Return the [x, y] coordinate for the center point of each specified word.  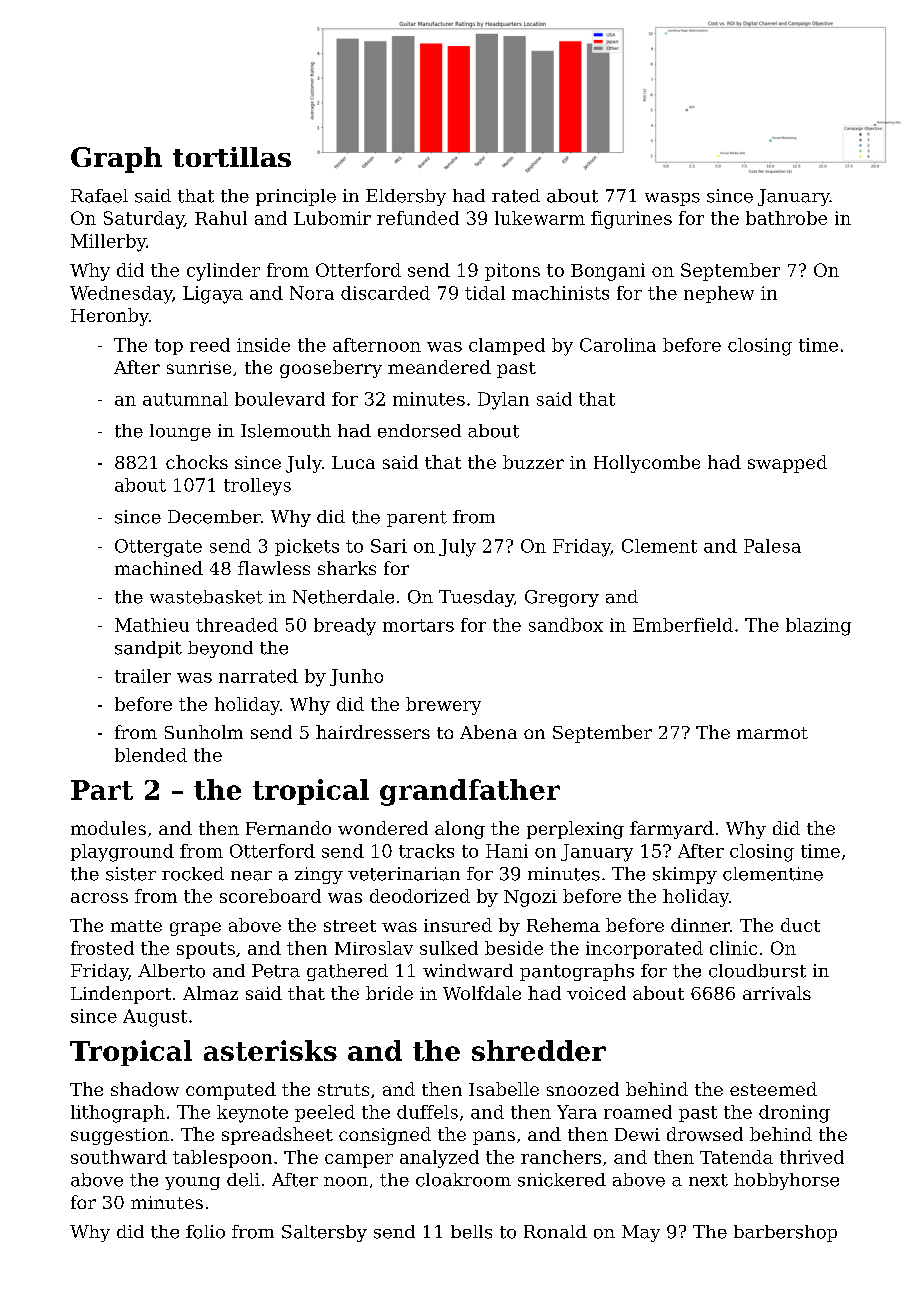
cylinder [223, 272]
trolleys [257, 487]
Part [102, 790]
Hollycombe [647, 464]
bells [471, 1232]
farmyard [672, 830]
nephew [719, 294]
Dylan [503, 401]
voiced [596, 993]
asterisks [270, 1050]
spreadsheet [277, 1136]
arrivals [777, 993]
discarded [385, 293]
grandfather [470, 792]
